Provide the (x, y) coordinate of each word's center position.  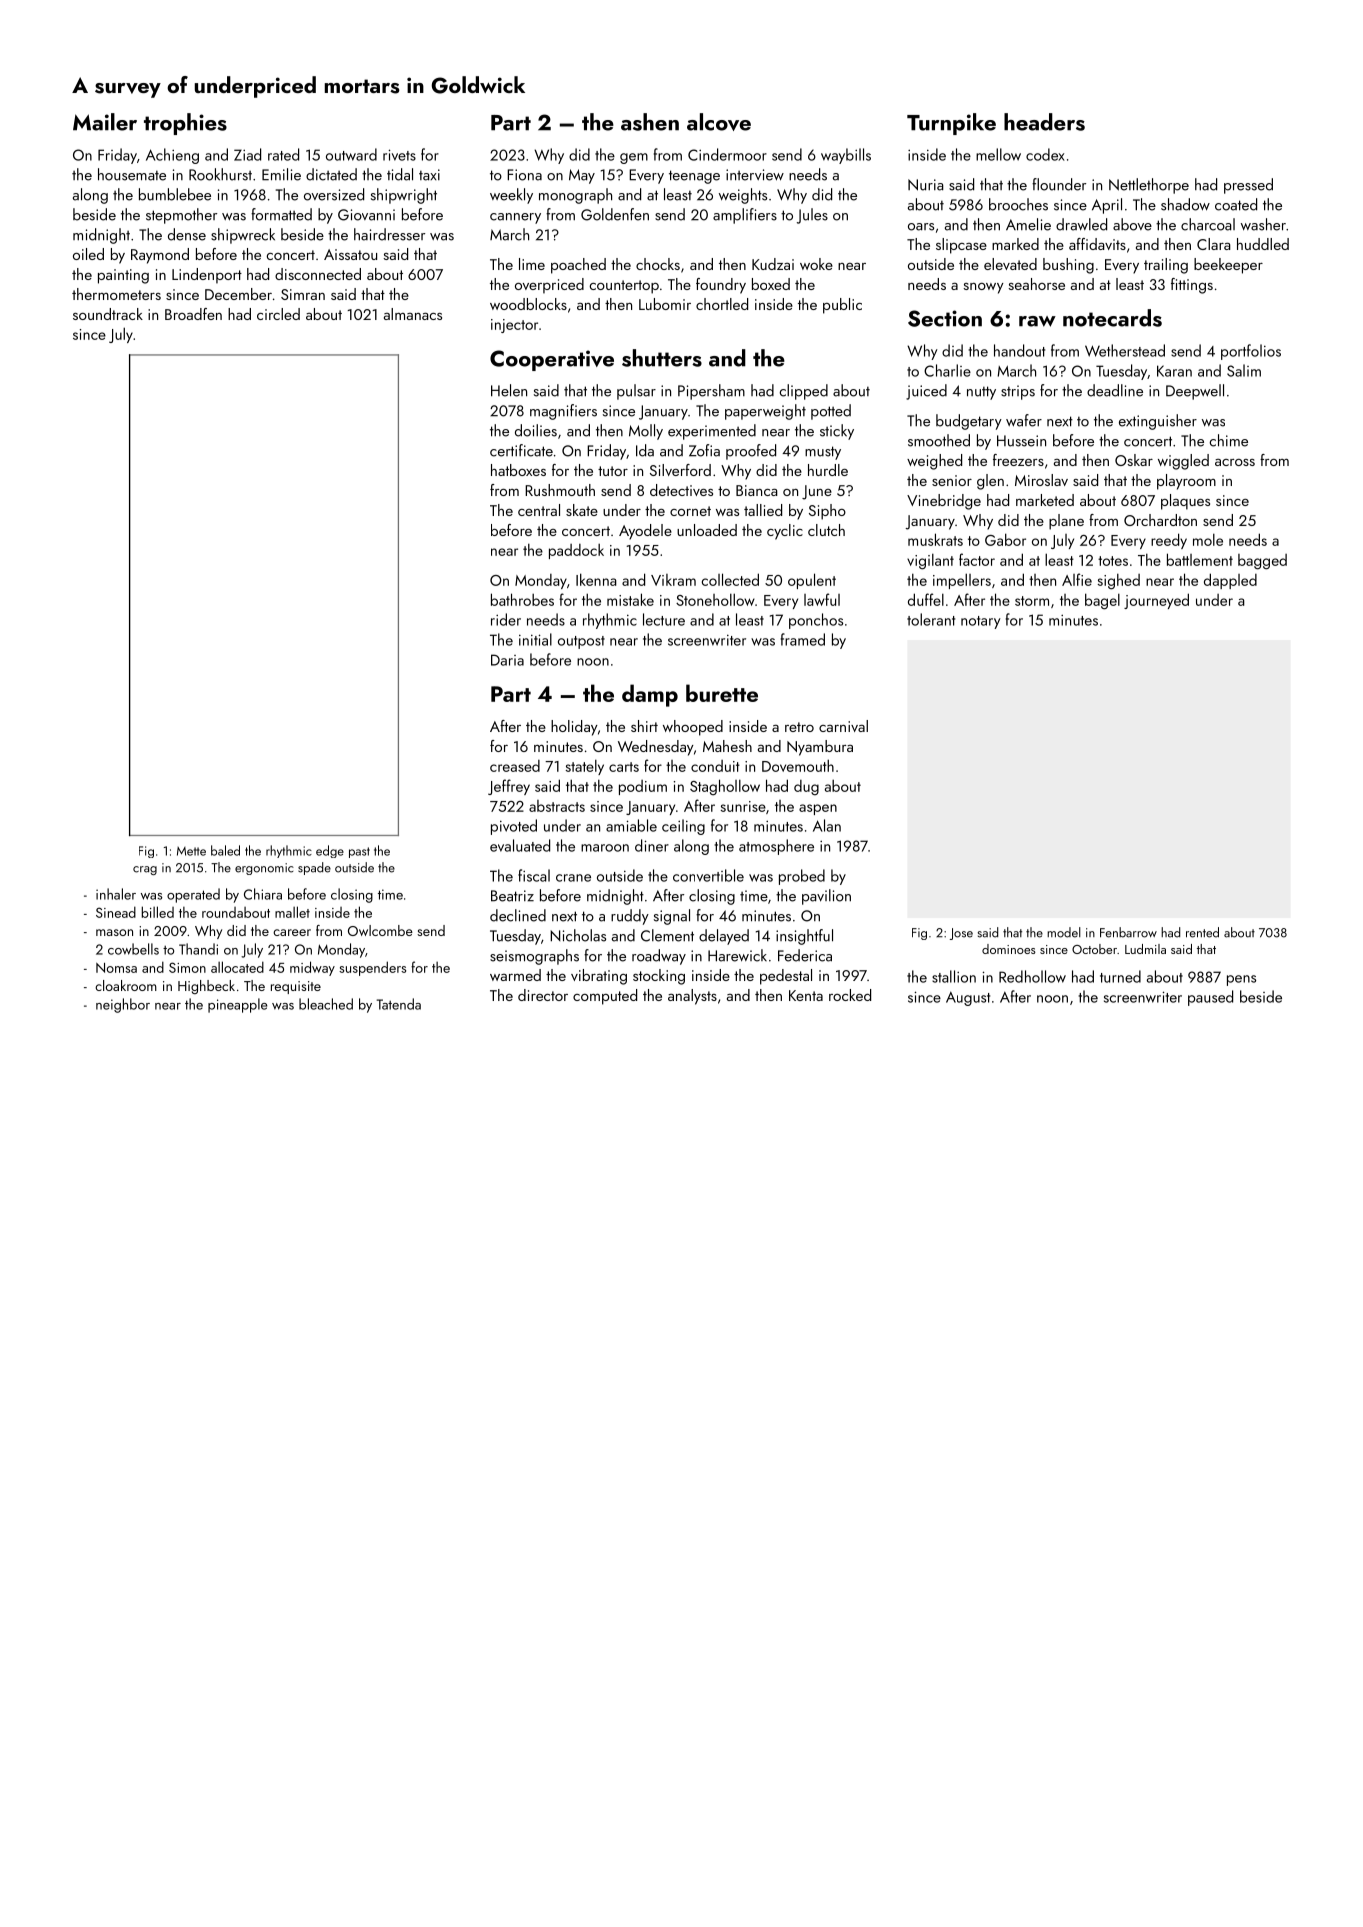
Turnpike (951, 124)
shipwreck (243, 236)
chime (1229, 440)
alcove (719, 122)
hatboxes (518, 470)
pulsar (636, 392)
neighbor (123, 1005)
